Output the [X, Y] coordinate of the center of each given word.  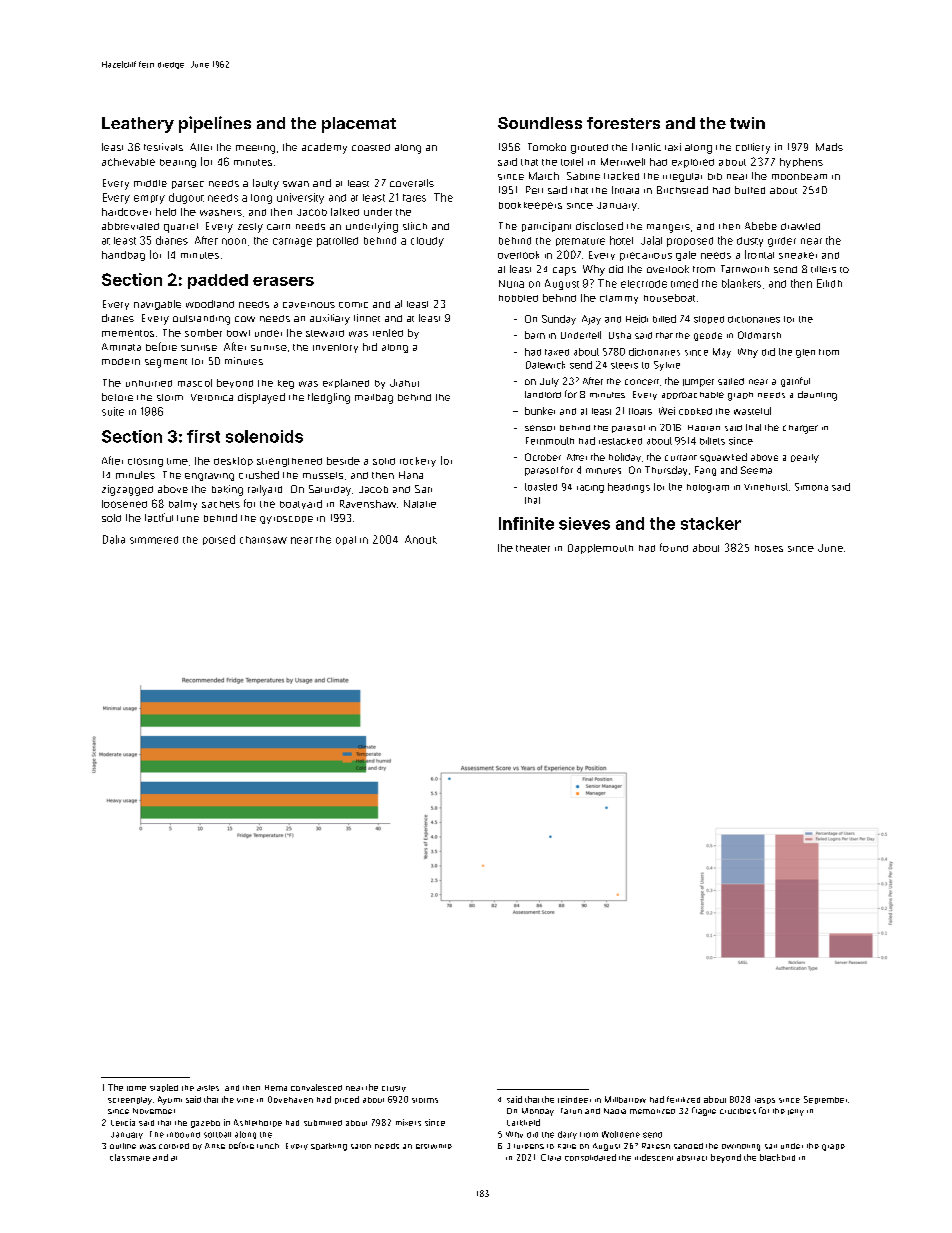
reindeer [574, 1099]
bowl [238, 333]
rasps [765, 1101]
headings [629, 488]
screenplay [130, 1101]
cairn [278, 227]
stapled [164, 1088]
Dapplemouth [600, 549]
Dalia [114, 539]
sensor [540, 428]
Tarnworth [745, 269]
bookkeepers [530, 206]
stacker [711, 523]
